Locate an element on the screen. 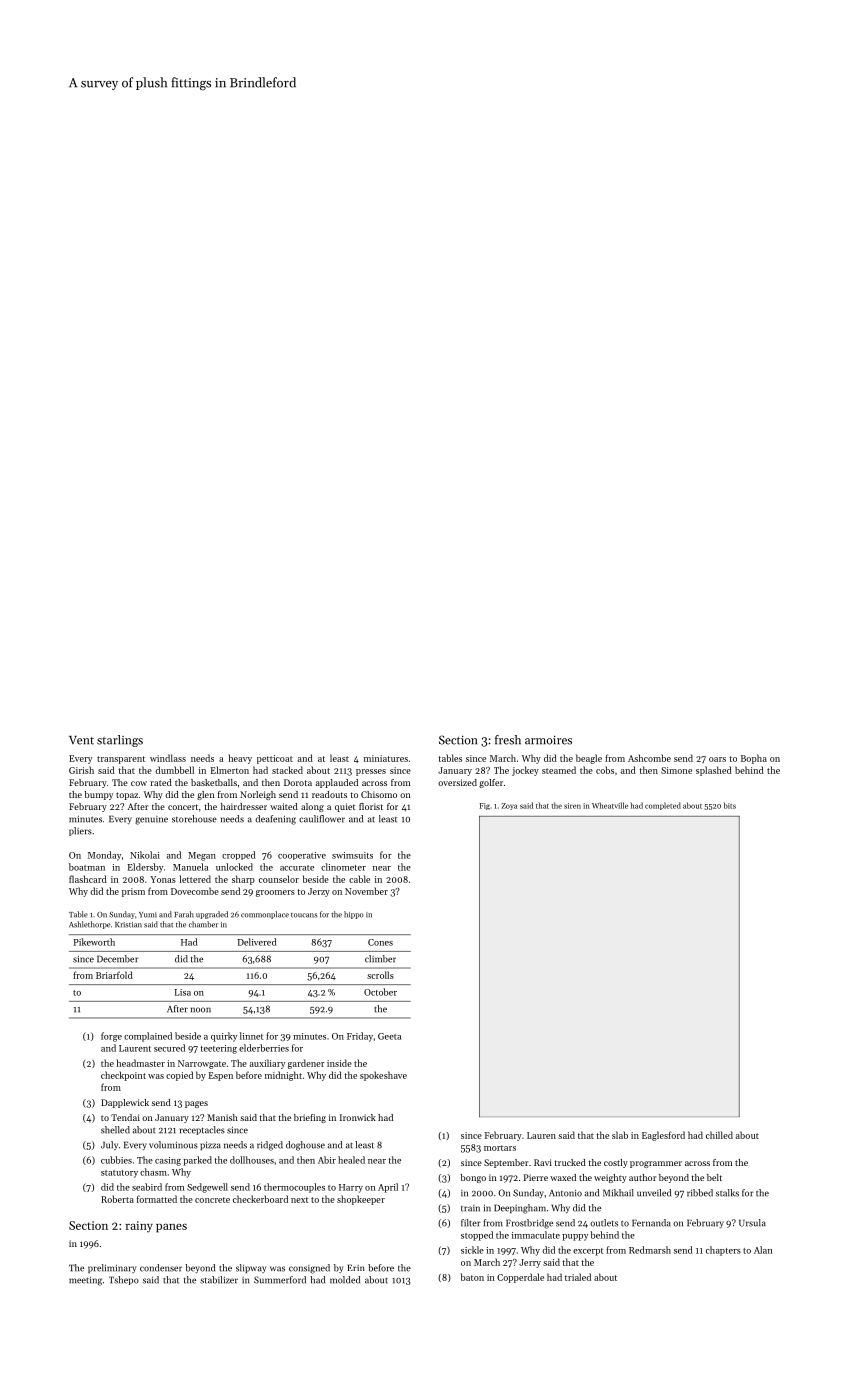 The image size is (849, 1400). Summerford is located at coordinates (280, 1280).
